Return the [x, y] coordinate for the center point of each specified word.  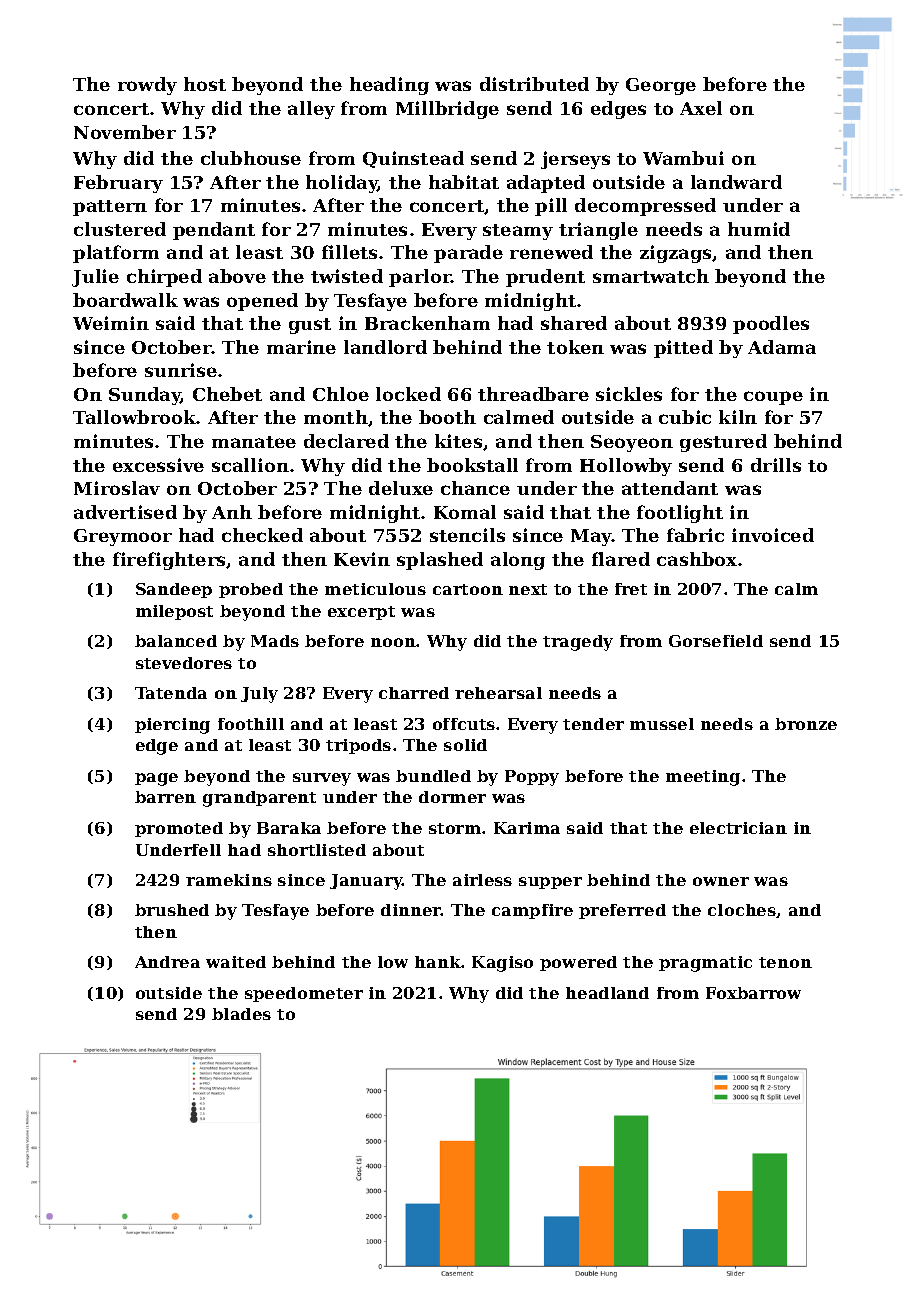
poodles [771, 325]
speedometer [304, 994]
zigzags [676, 254]
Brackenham [427, 323]
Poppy [532, 778]
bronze [806, 724]
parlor [420, 278]
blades [241, 1014]
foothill [251, 724]
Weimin [111, 323]
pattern [110, 208]
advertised [125, 512]
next [528, 589]
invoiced [773, 535]
